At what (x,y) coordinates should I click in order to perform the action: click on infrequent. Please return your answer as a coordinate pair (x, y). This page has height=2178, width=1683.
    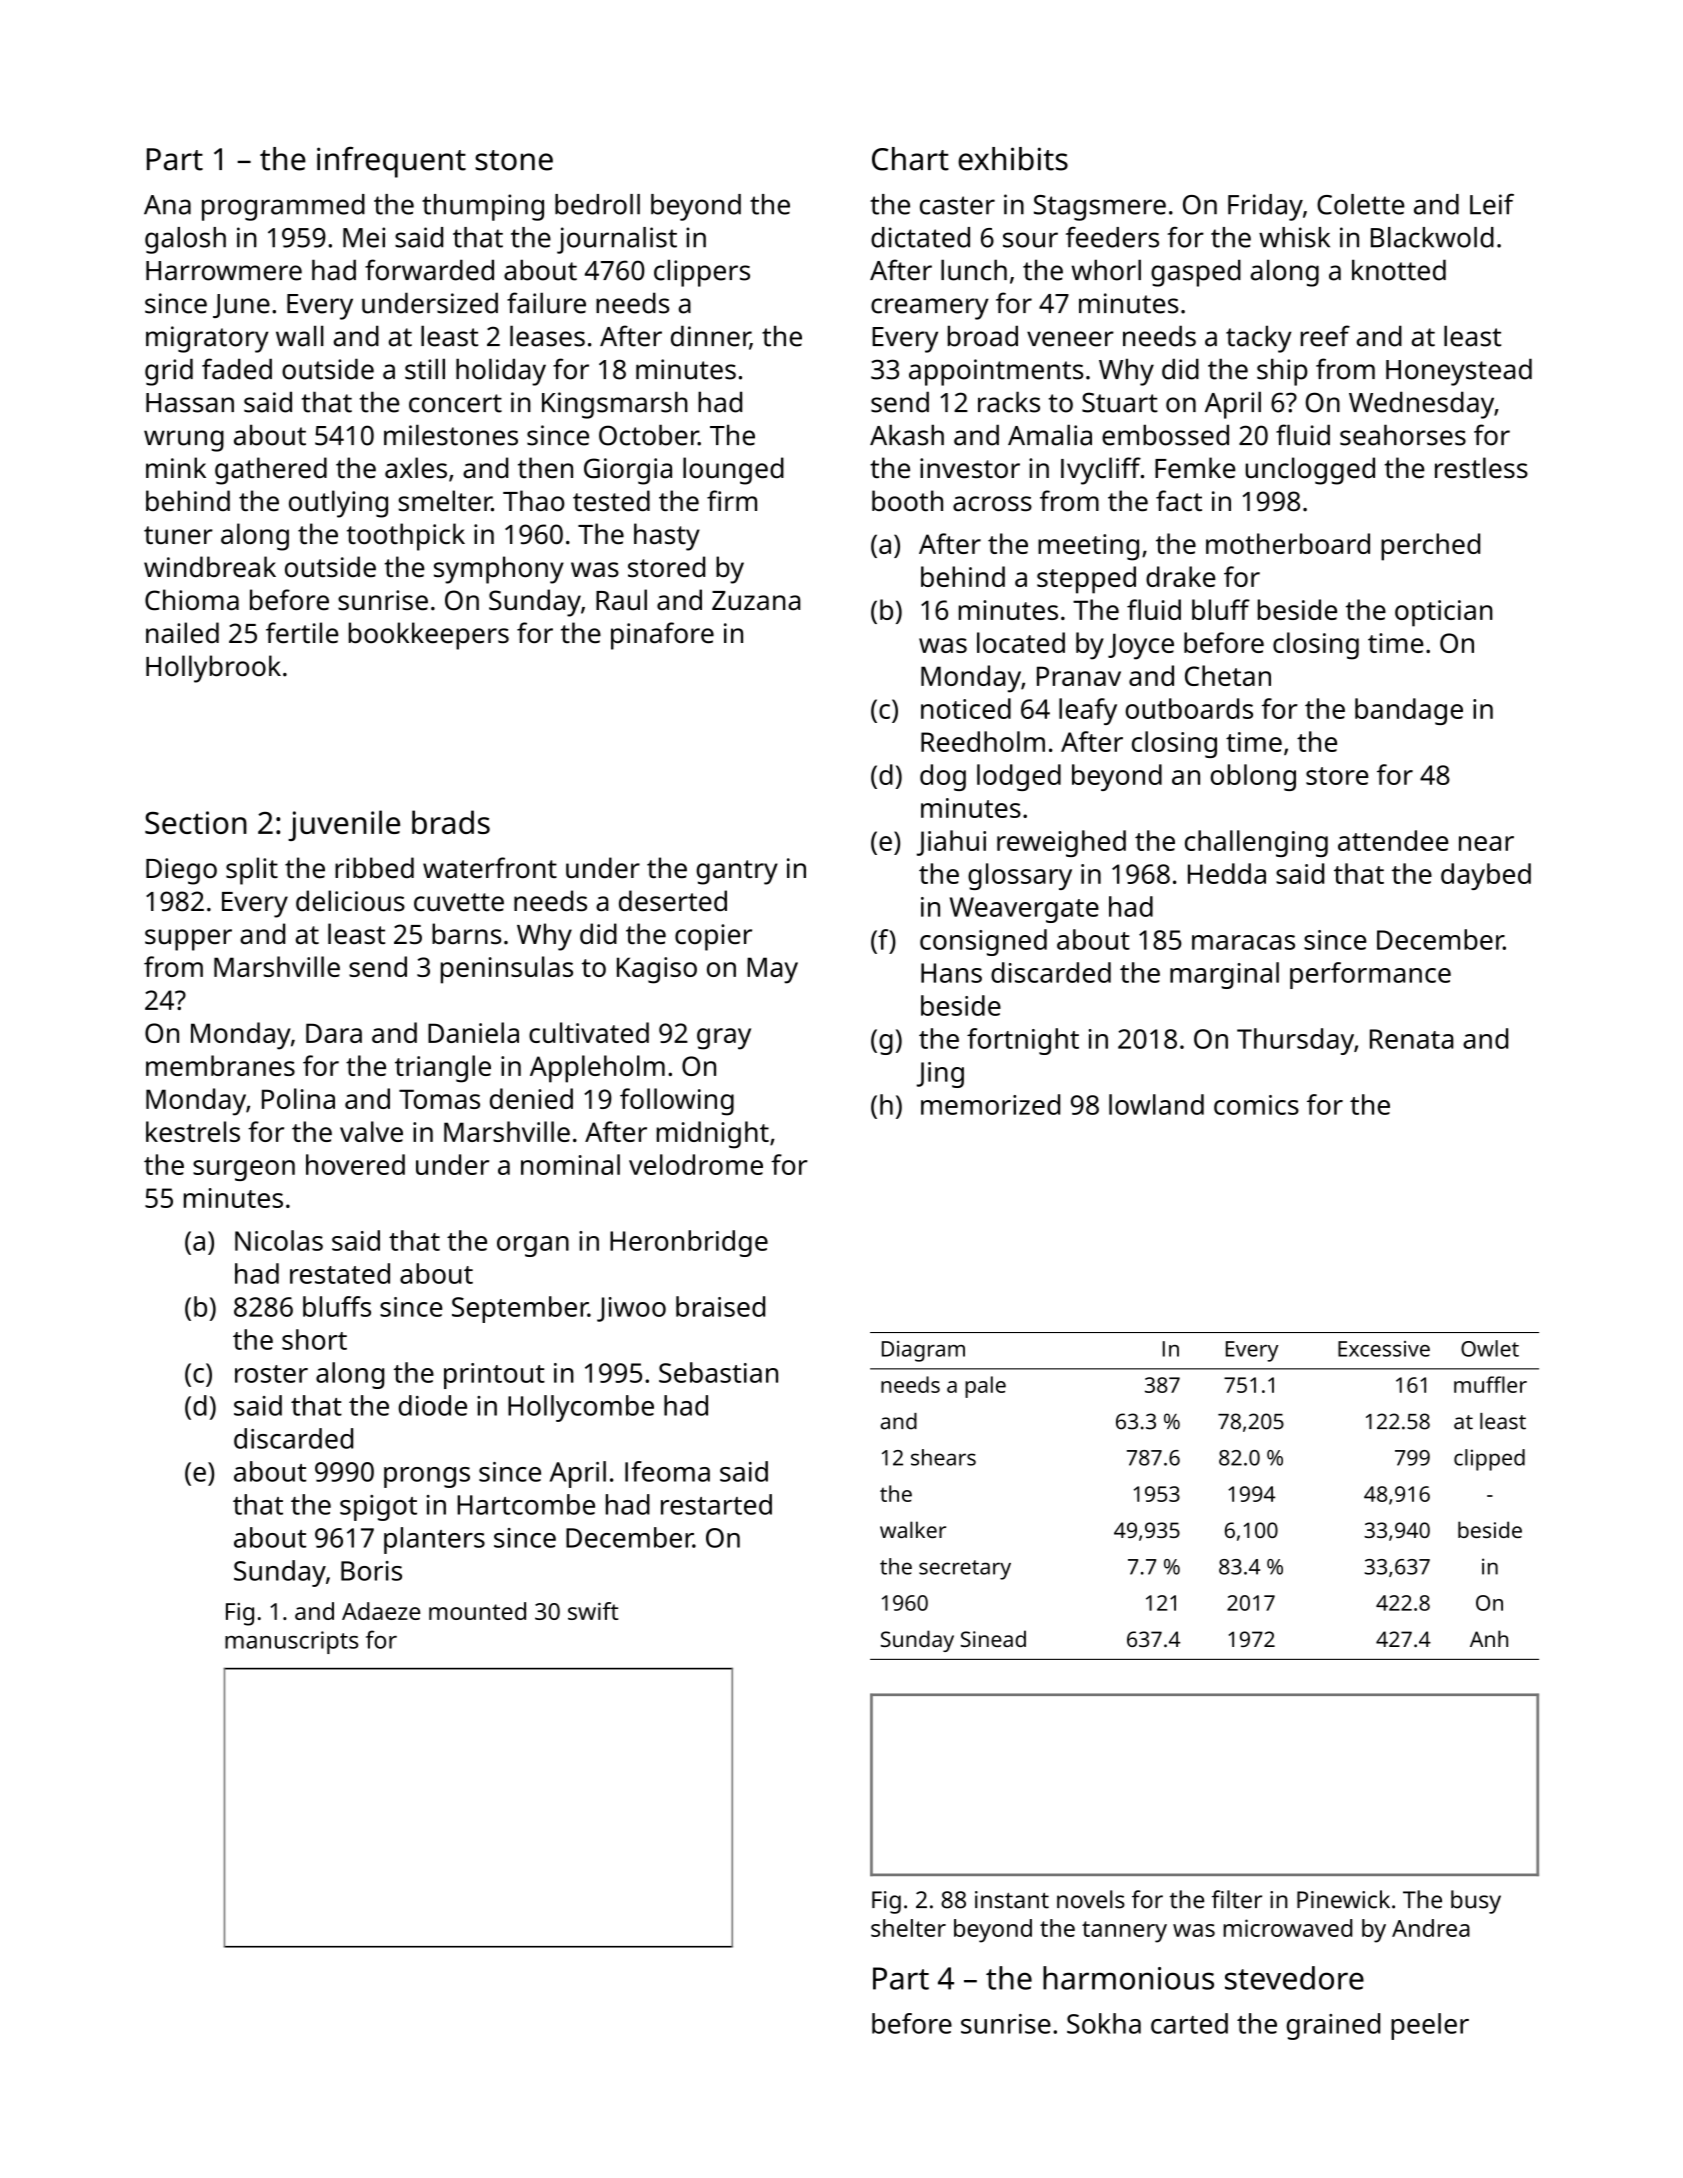
    Looking at the image, I should click on (391, 162).
